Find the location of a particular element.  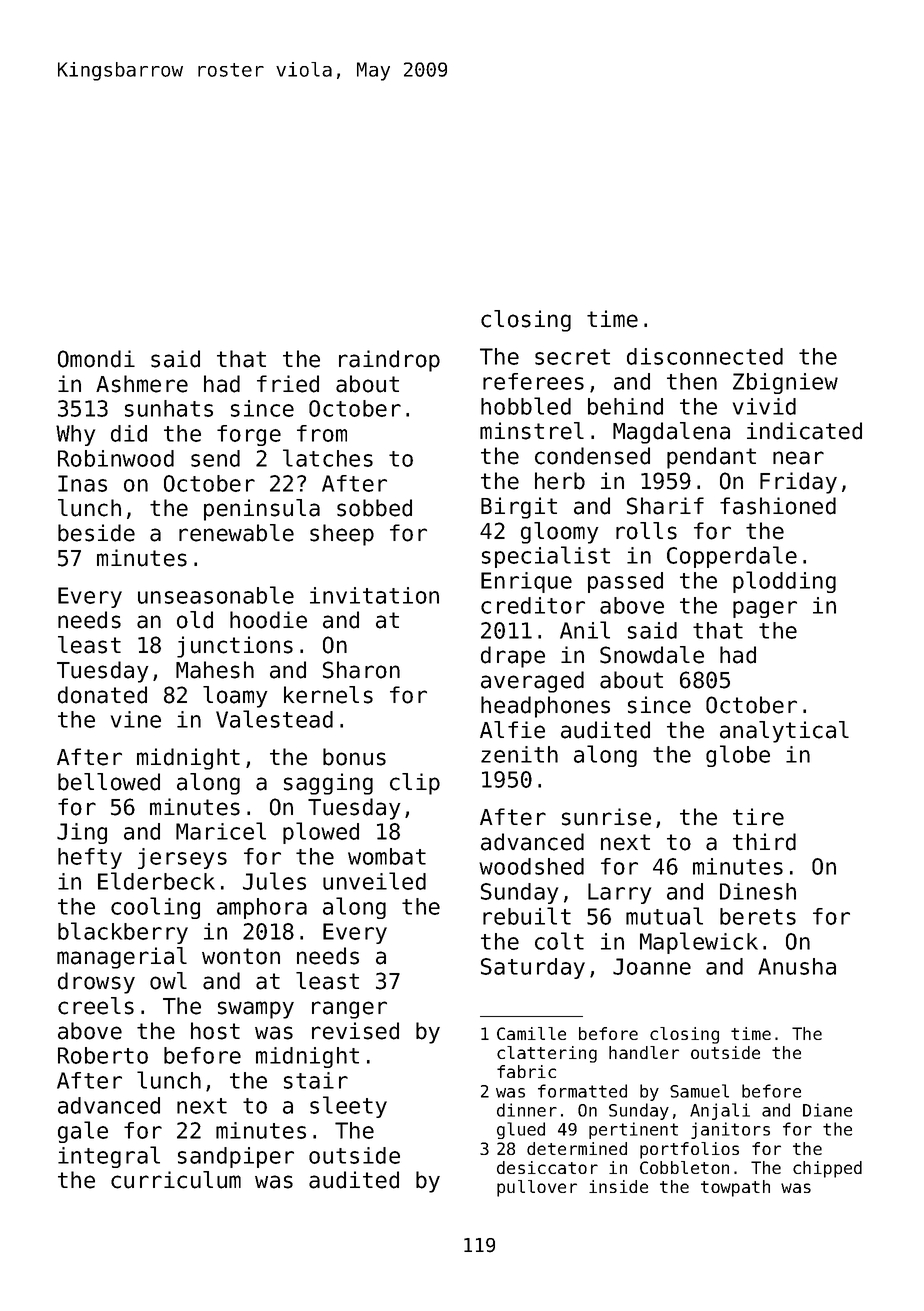

pager is located at coordinates (765, 609).
